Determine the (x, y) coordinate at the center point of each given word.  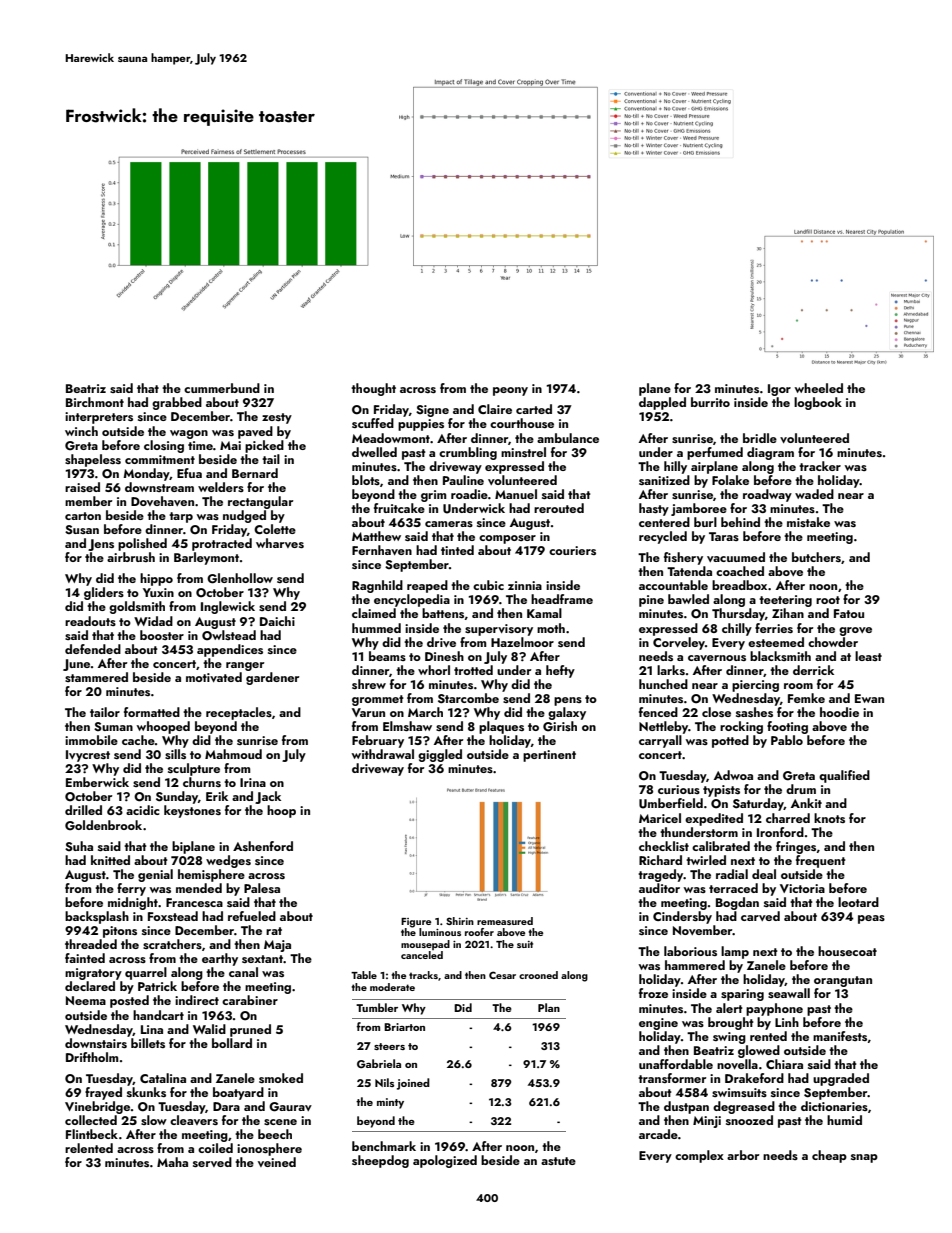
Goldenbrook (103, 825)
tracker (820, 466)
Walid (209, 1029)
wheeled (819, 388)
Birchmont (95, 402)
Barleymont (206, 558)
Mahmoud (233, 754)
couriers (572, 550)
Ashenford (263, 846)
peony (510, 391)
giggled (440, 755)
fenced (658, 712)
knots (829, 818)
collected (91, 1120)
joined (413, 1084)
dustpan (686, 1107)
